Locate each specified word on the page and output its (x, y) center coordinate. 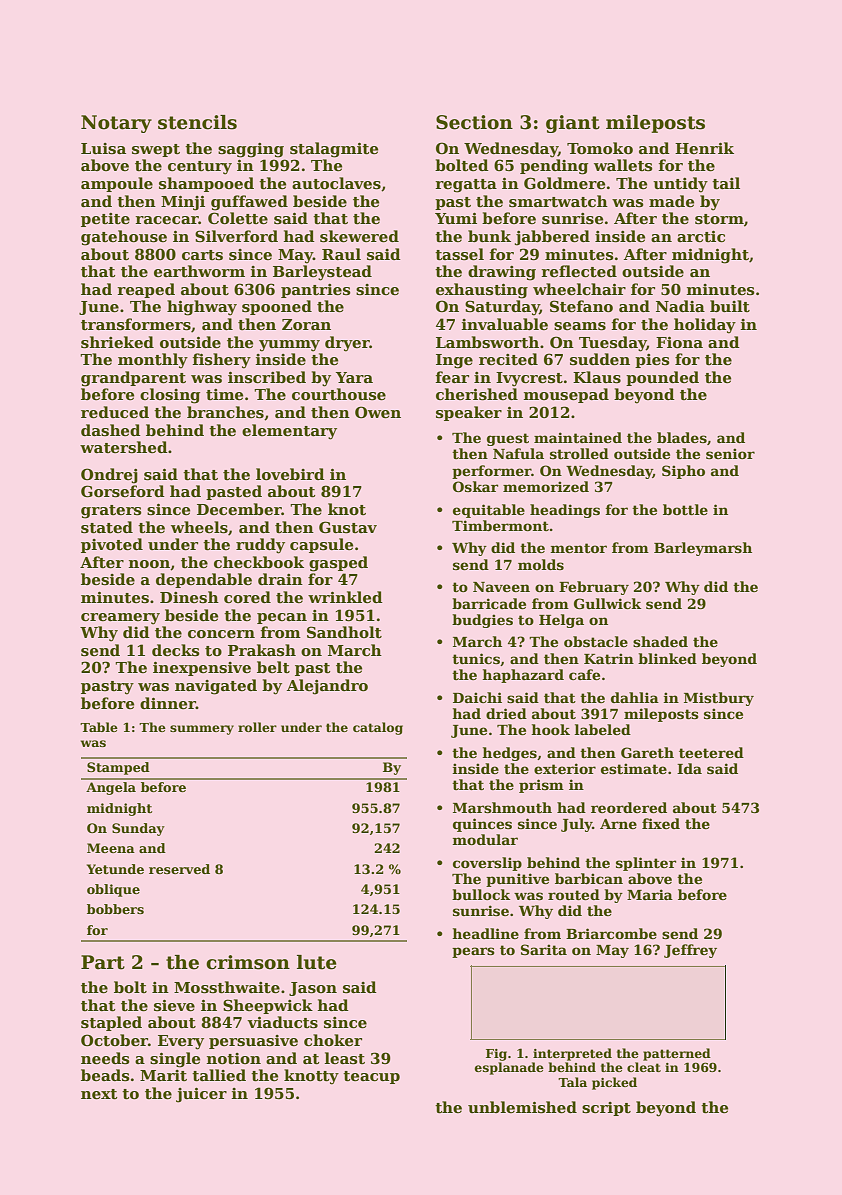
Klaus (597, 377)
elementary (289, 432)
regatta (466, 186)
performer (492, 472)
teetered (711, 752)
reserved (179, 869)
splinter (646, 864)
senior (730, 453)
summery (202, 730)
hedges (509, 754)
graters (111, 512)
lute (317, 962)
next (99, 1094)
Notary (116, 124)
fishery (222, 361)
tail (726, 183)
